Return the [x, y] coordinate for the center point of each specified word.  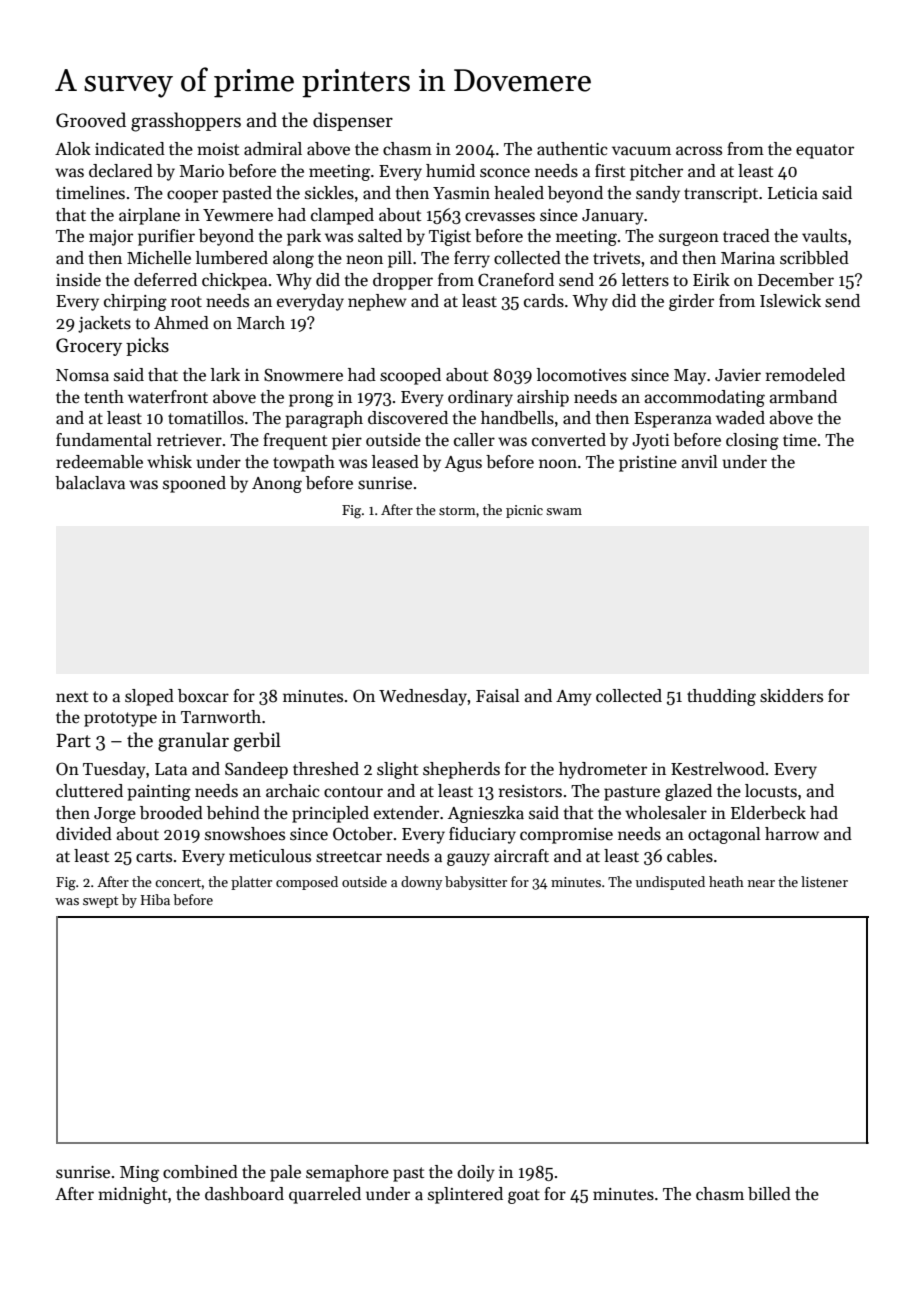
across [699, 151]
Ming [139, 1174]
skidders [791, 696]
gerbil [257, 742]
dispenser [353, 121]
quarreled [325, 1195]
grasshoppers [186, 122]
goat [524, 1196]
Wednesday [423, 697]
